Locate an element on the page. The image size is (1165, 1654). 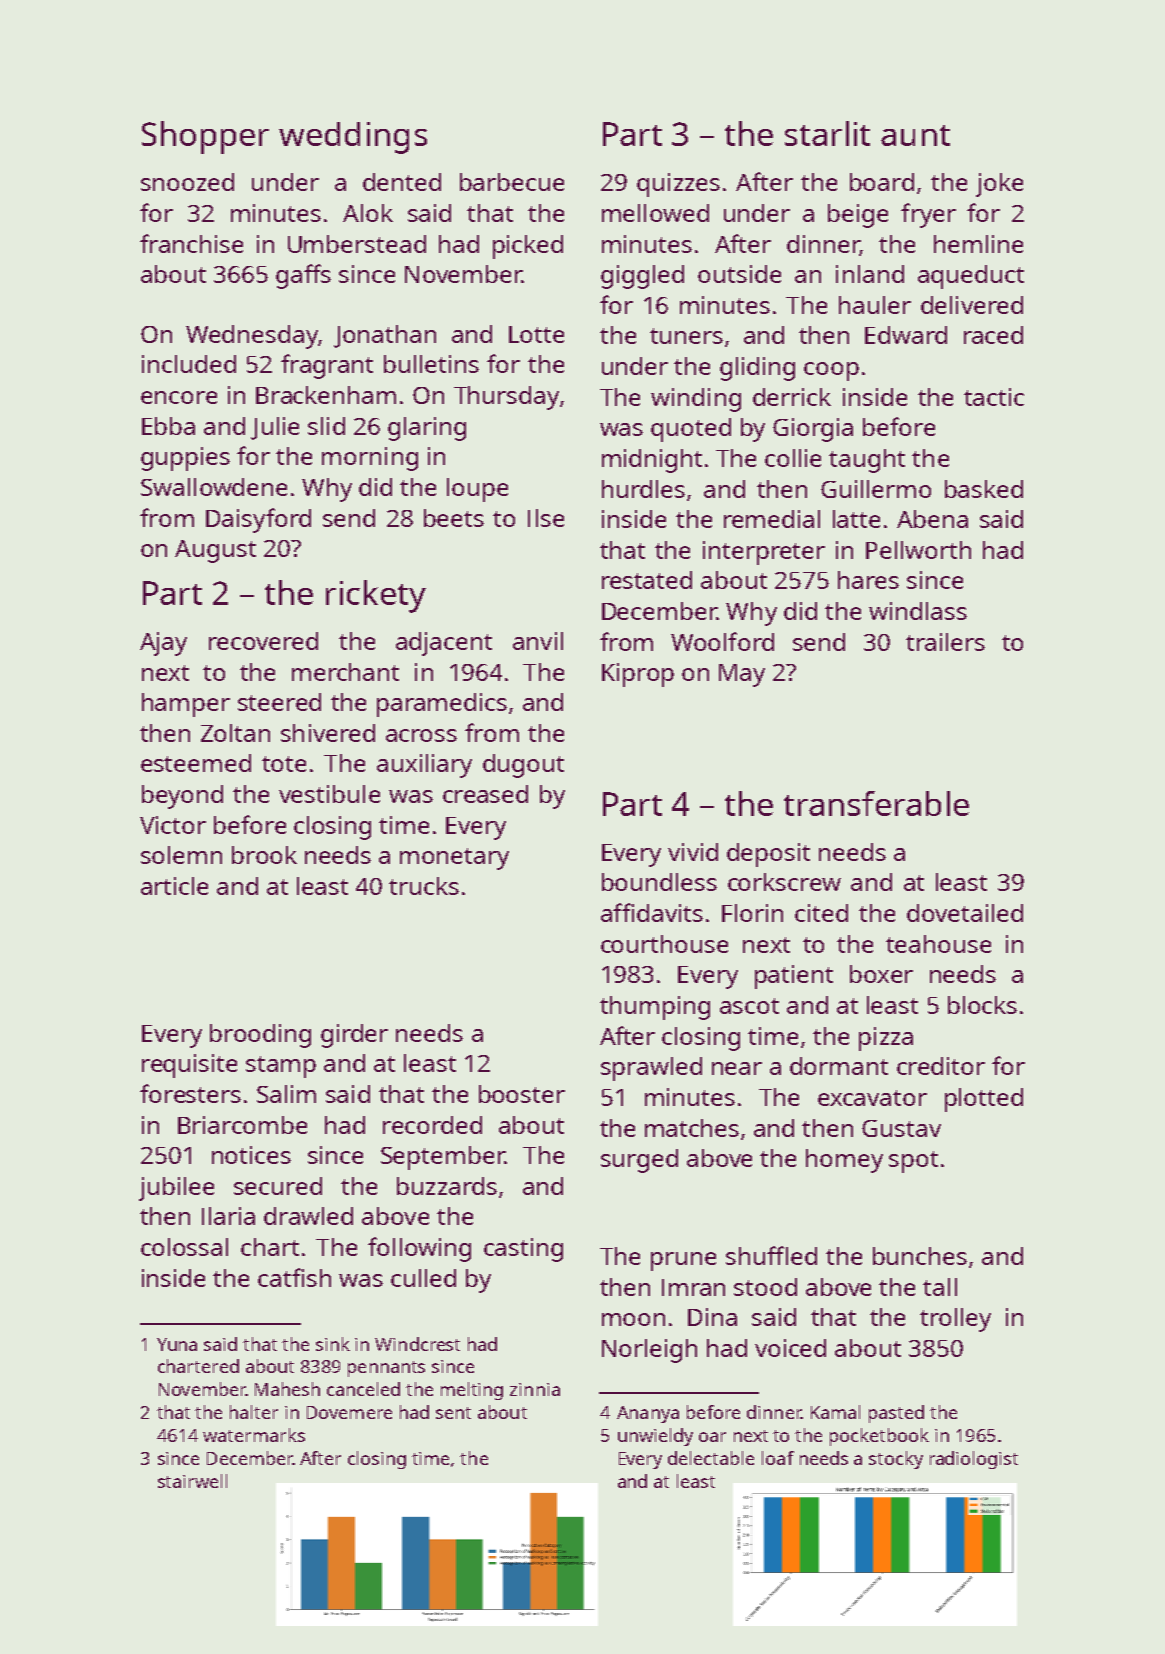
Shopper is located at coordinates (205, 137).
